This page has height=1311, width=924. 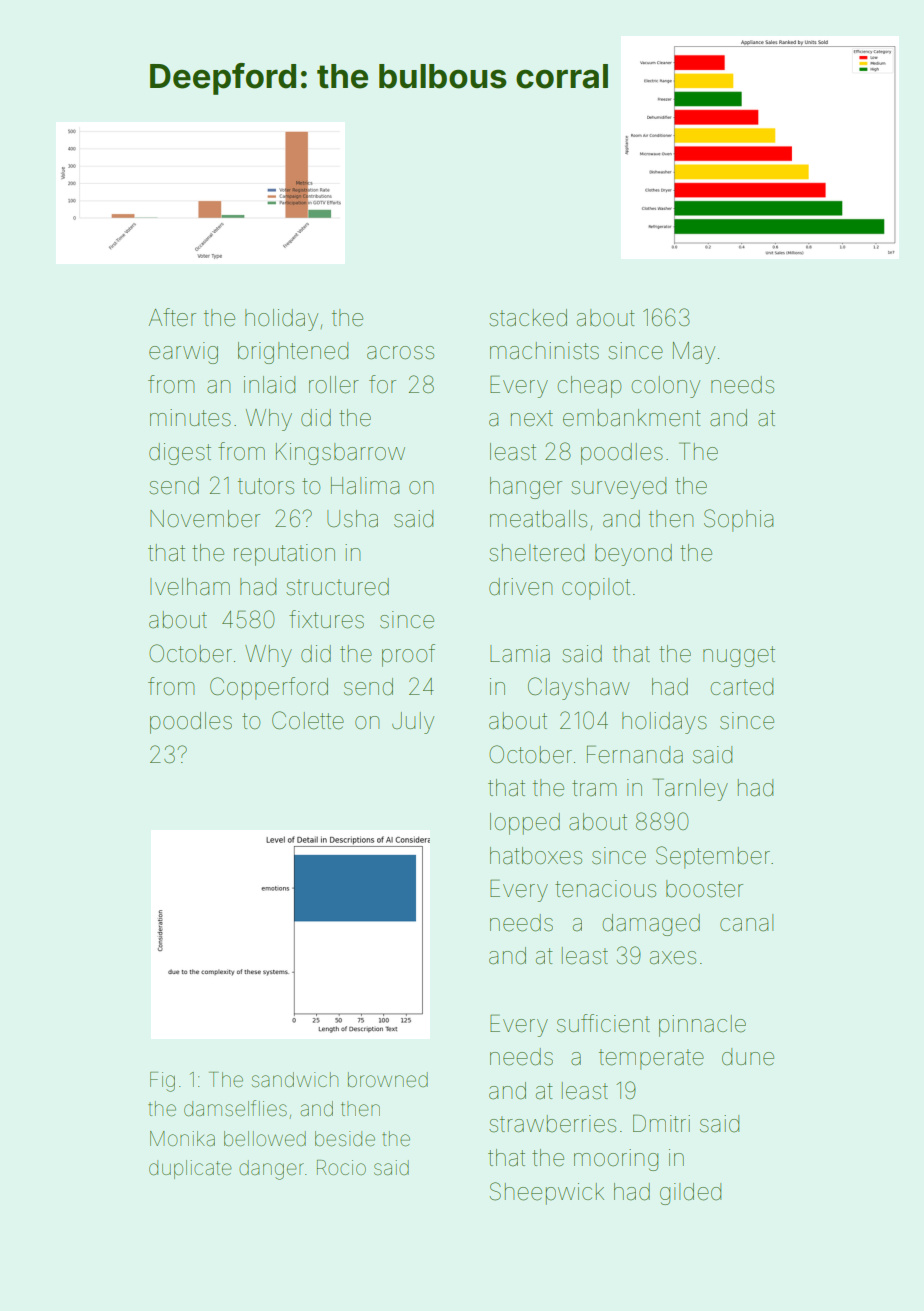 What do you see at coordinates (536, 856) in the page?
I see `hatboxes` at bounding box center [536, 856].
